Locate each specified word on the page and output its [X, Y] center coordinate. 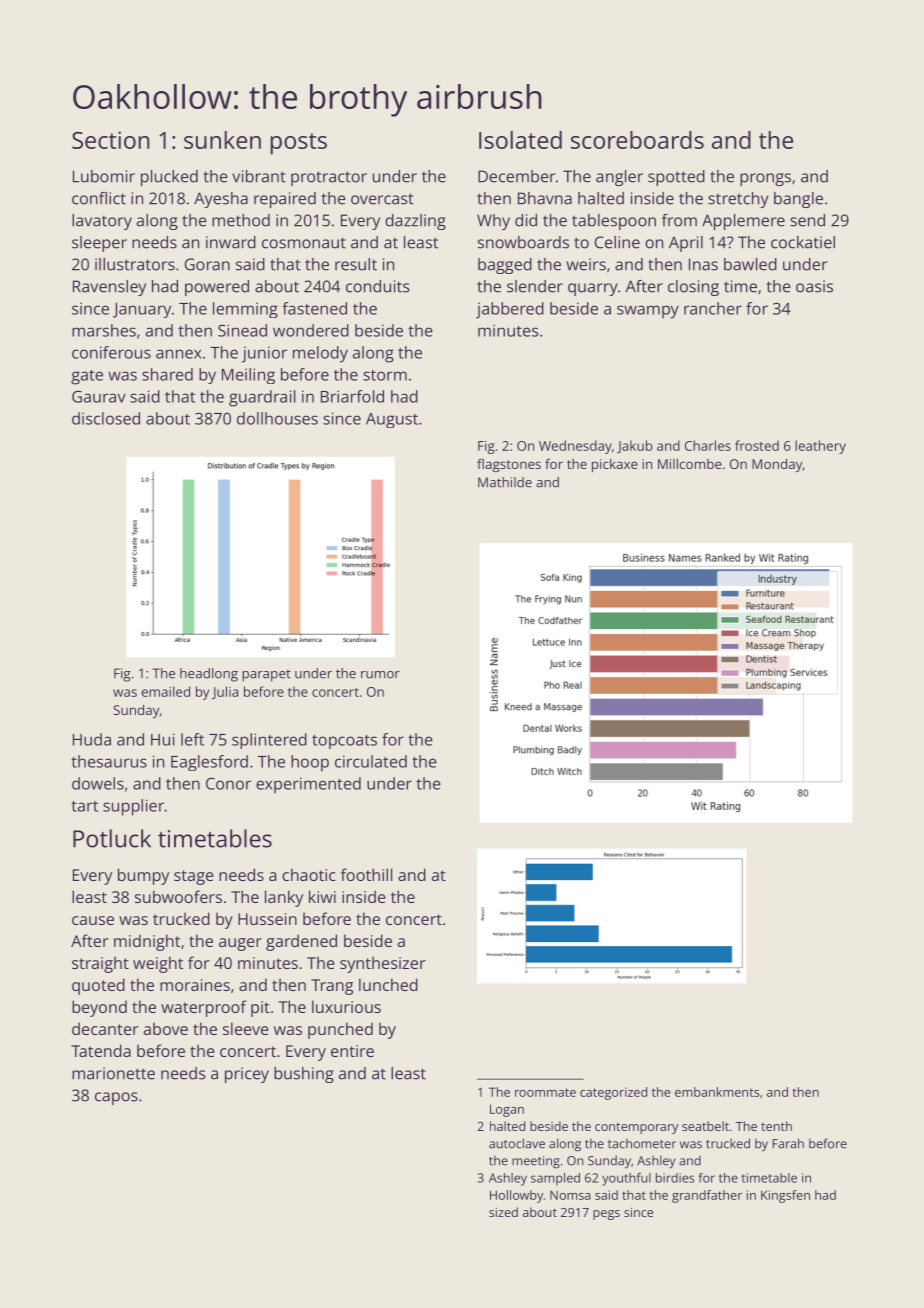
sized [503, 1212]
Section [110, 140]
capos [116, 1098]
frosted [757, 445]
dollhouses [277, 418]
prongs [765, 179]
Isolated [520, 140]
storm [385, 375]
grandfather [707, 1196]
